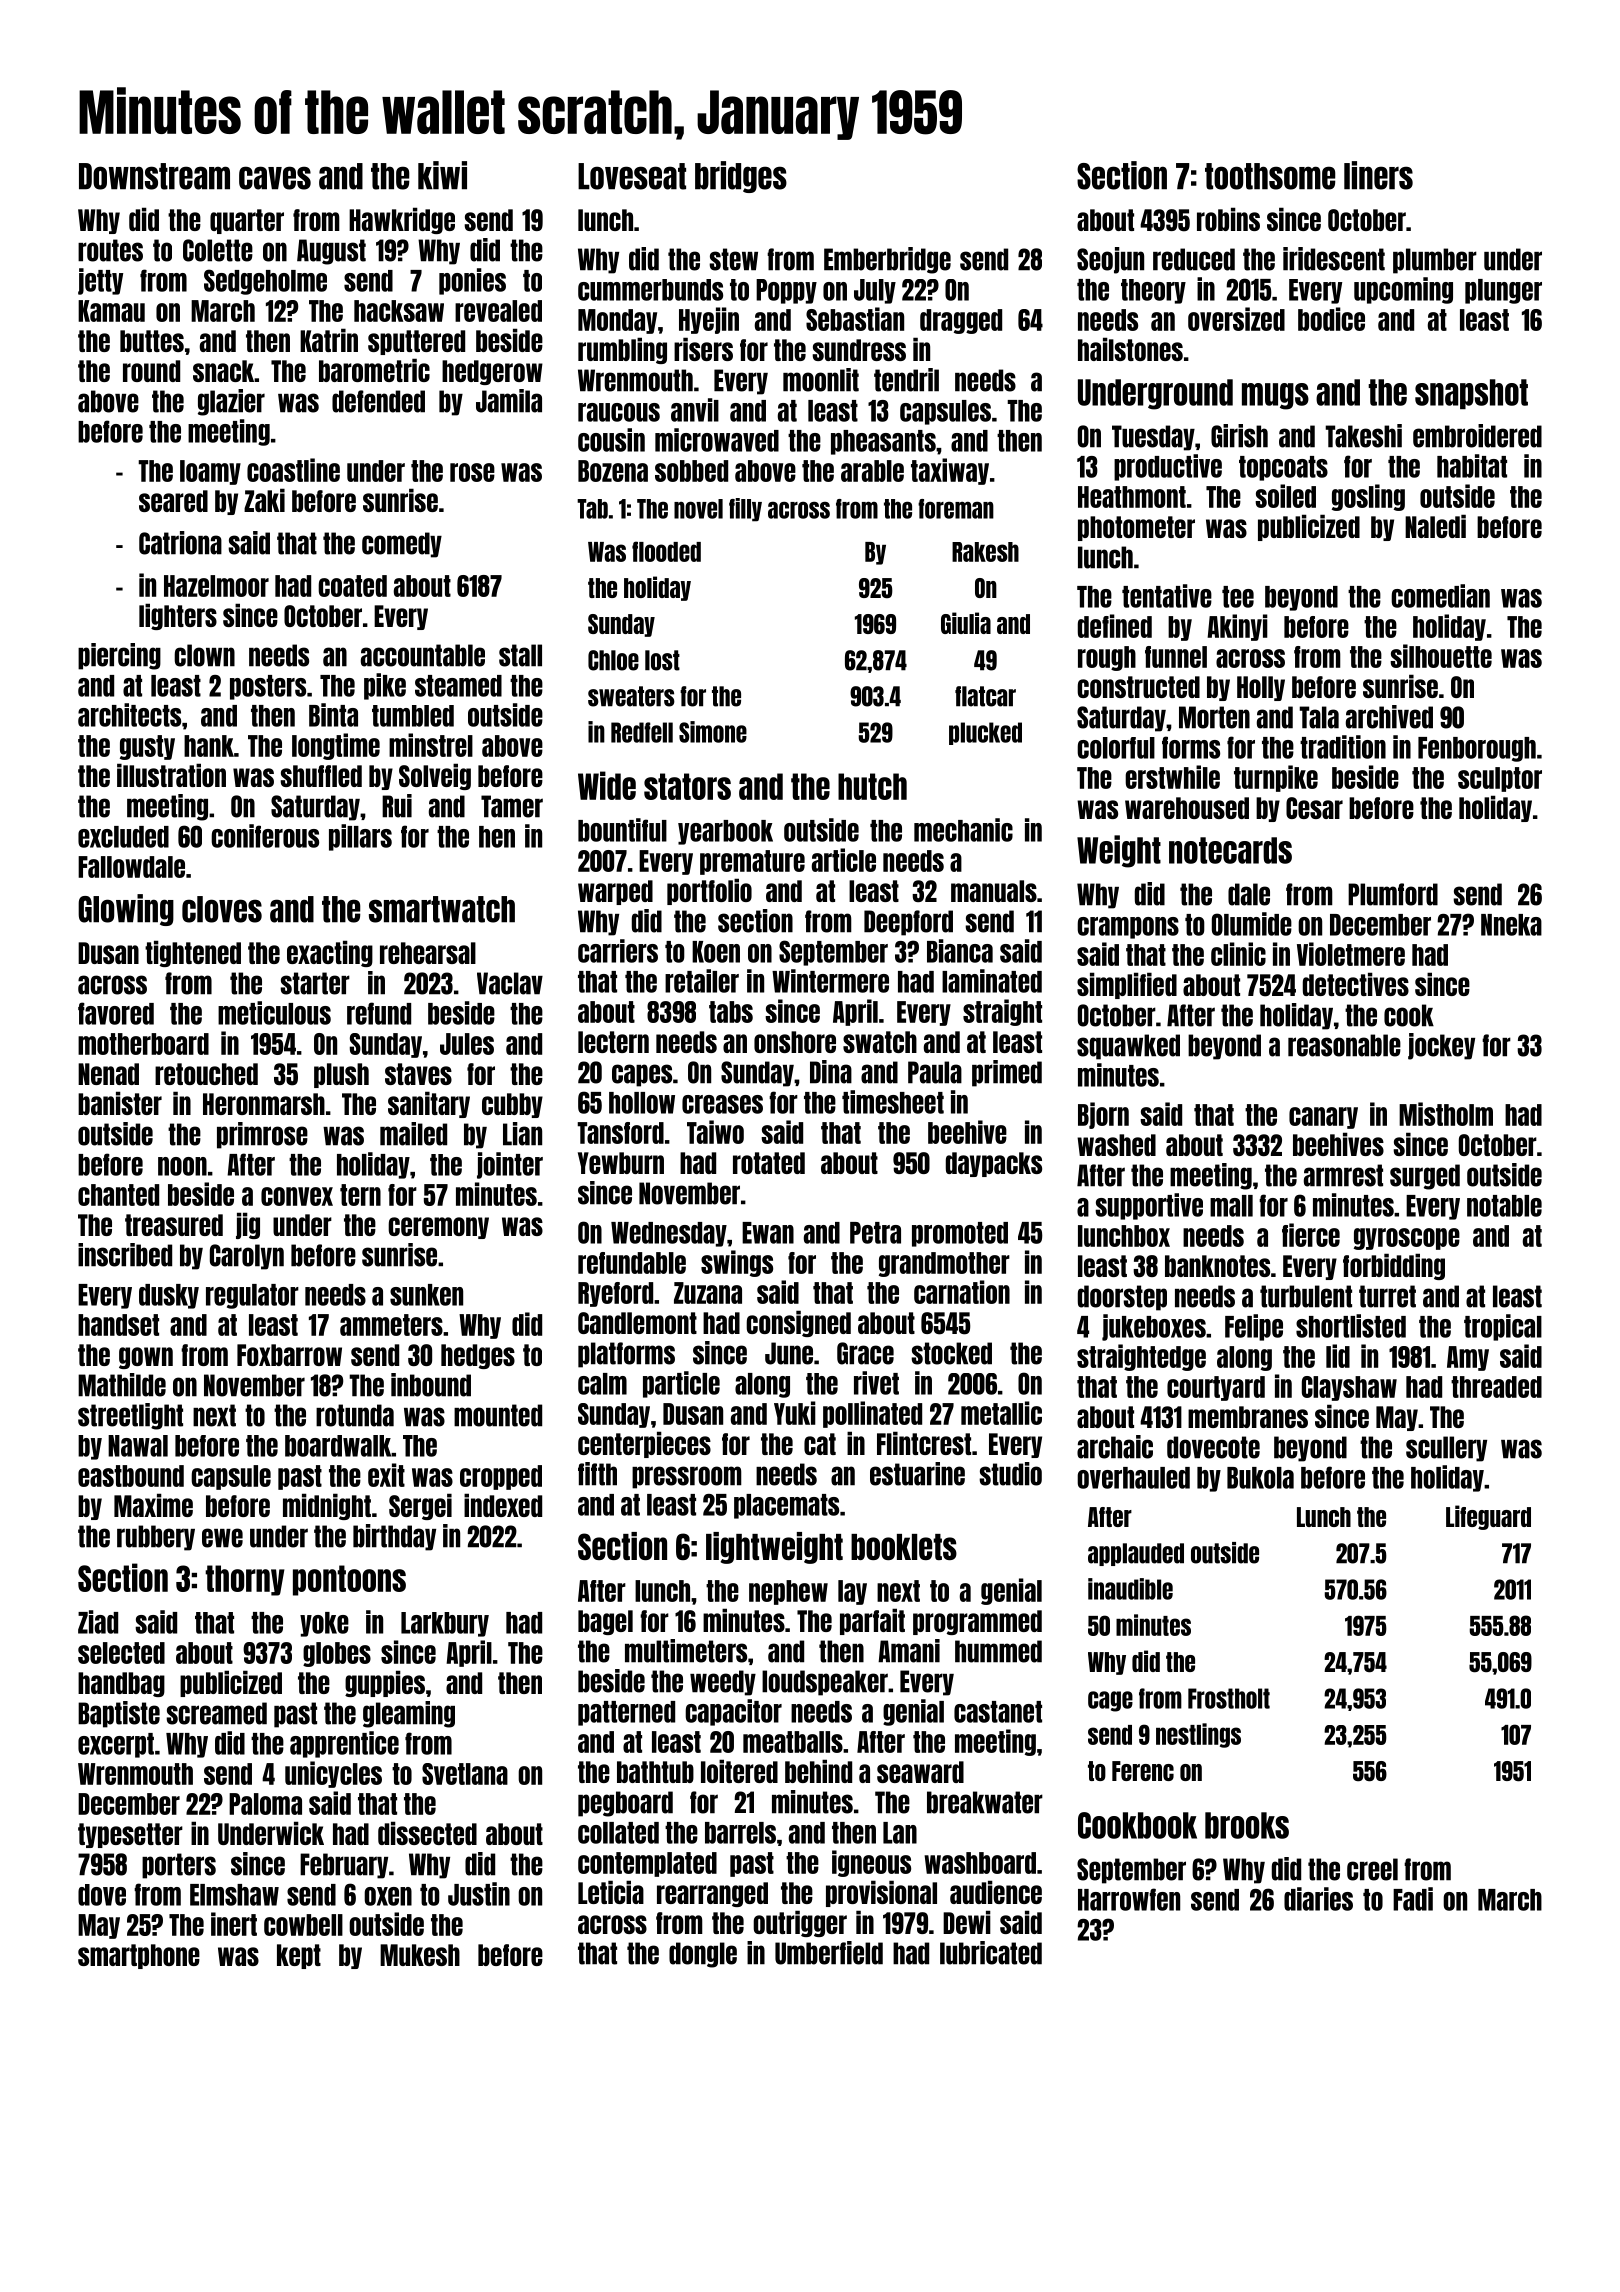 Image resolution: width=1620 pixels, height=2292 pixels. Describe the element at coordinates (182, 1166) in the image. I see `noon` at that location.
